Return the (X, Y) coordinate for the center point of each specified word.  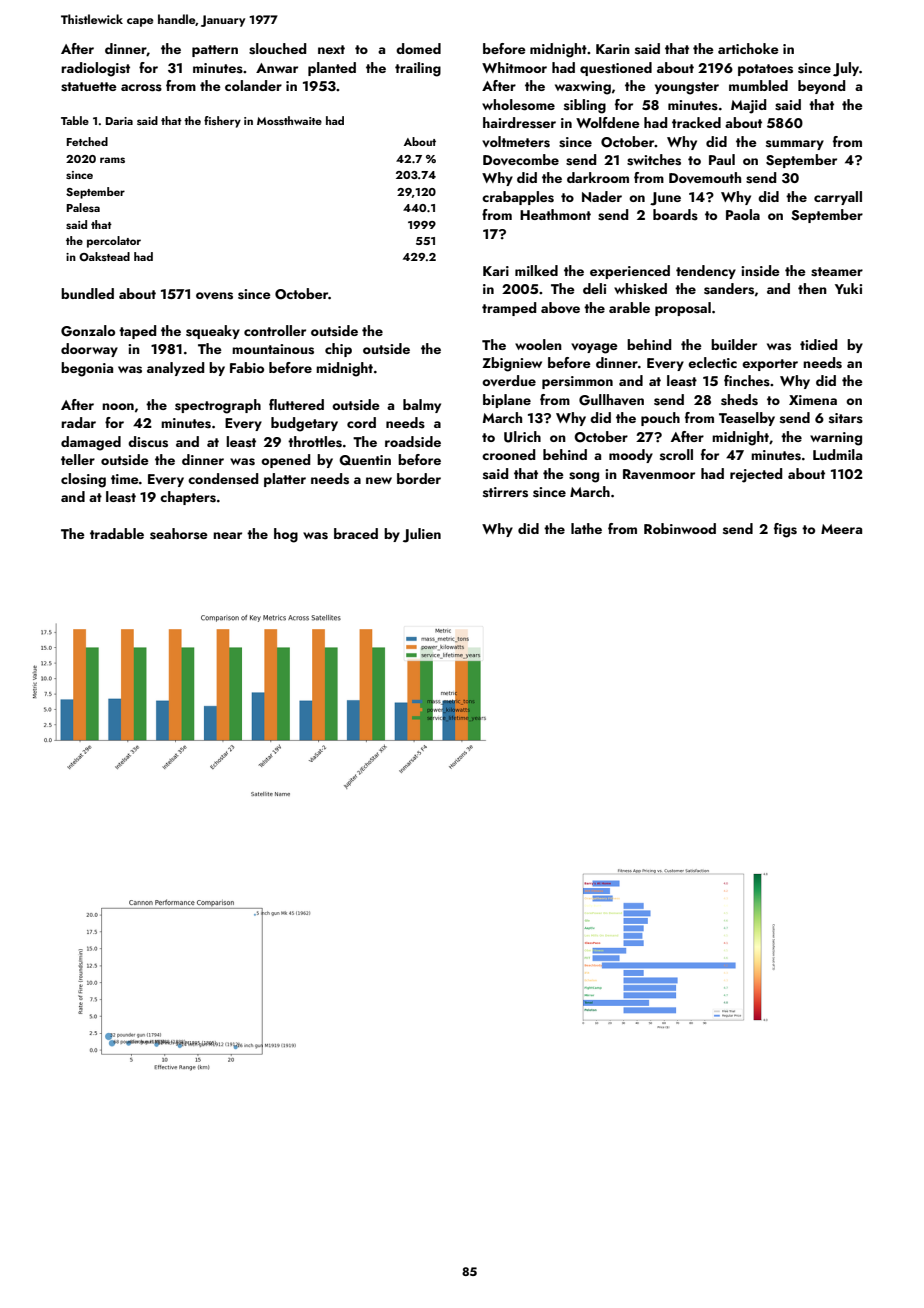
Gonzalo (88, 331)
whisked (640, 289)
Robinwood (680, 528)
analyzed (175, 369)
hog (286, 535)
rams (112, 160)
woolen (538, 344)
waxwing (583, 88)
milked (536, 270)
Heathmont (555, 214)
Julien (422, 535)
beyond (821, 87)
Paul (722, 159)
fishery (222, 122)
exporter (770, 365)
